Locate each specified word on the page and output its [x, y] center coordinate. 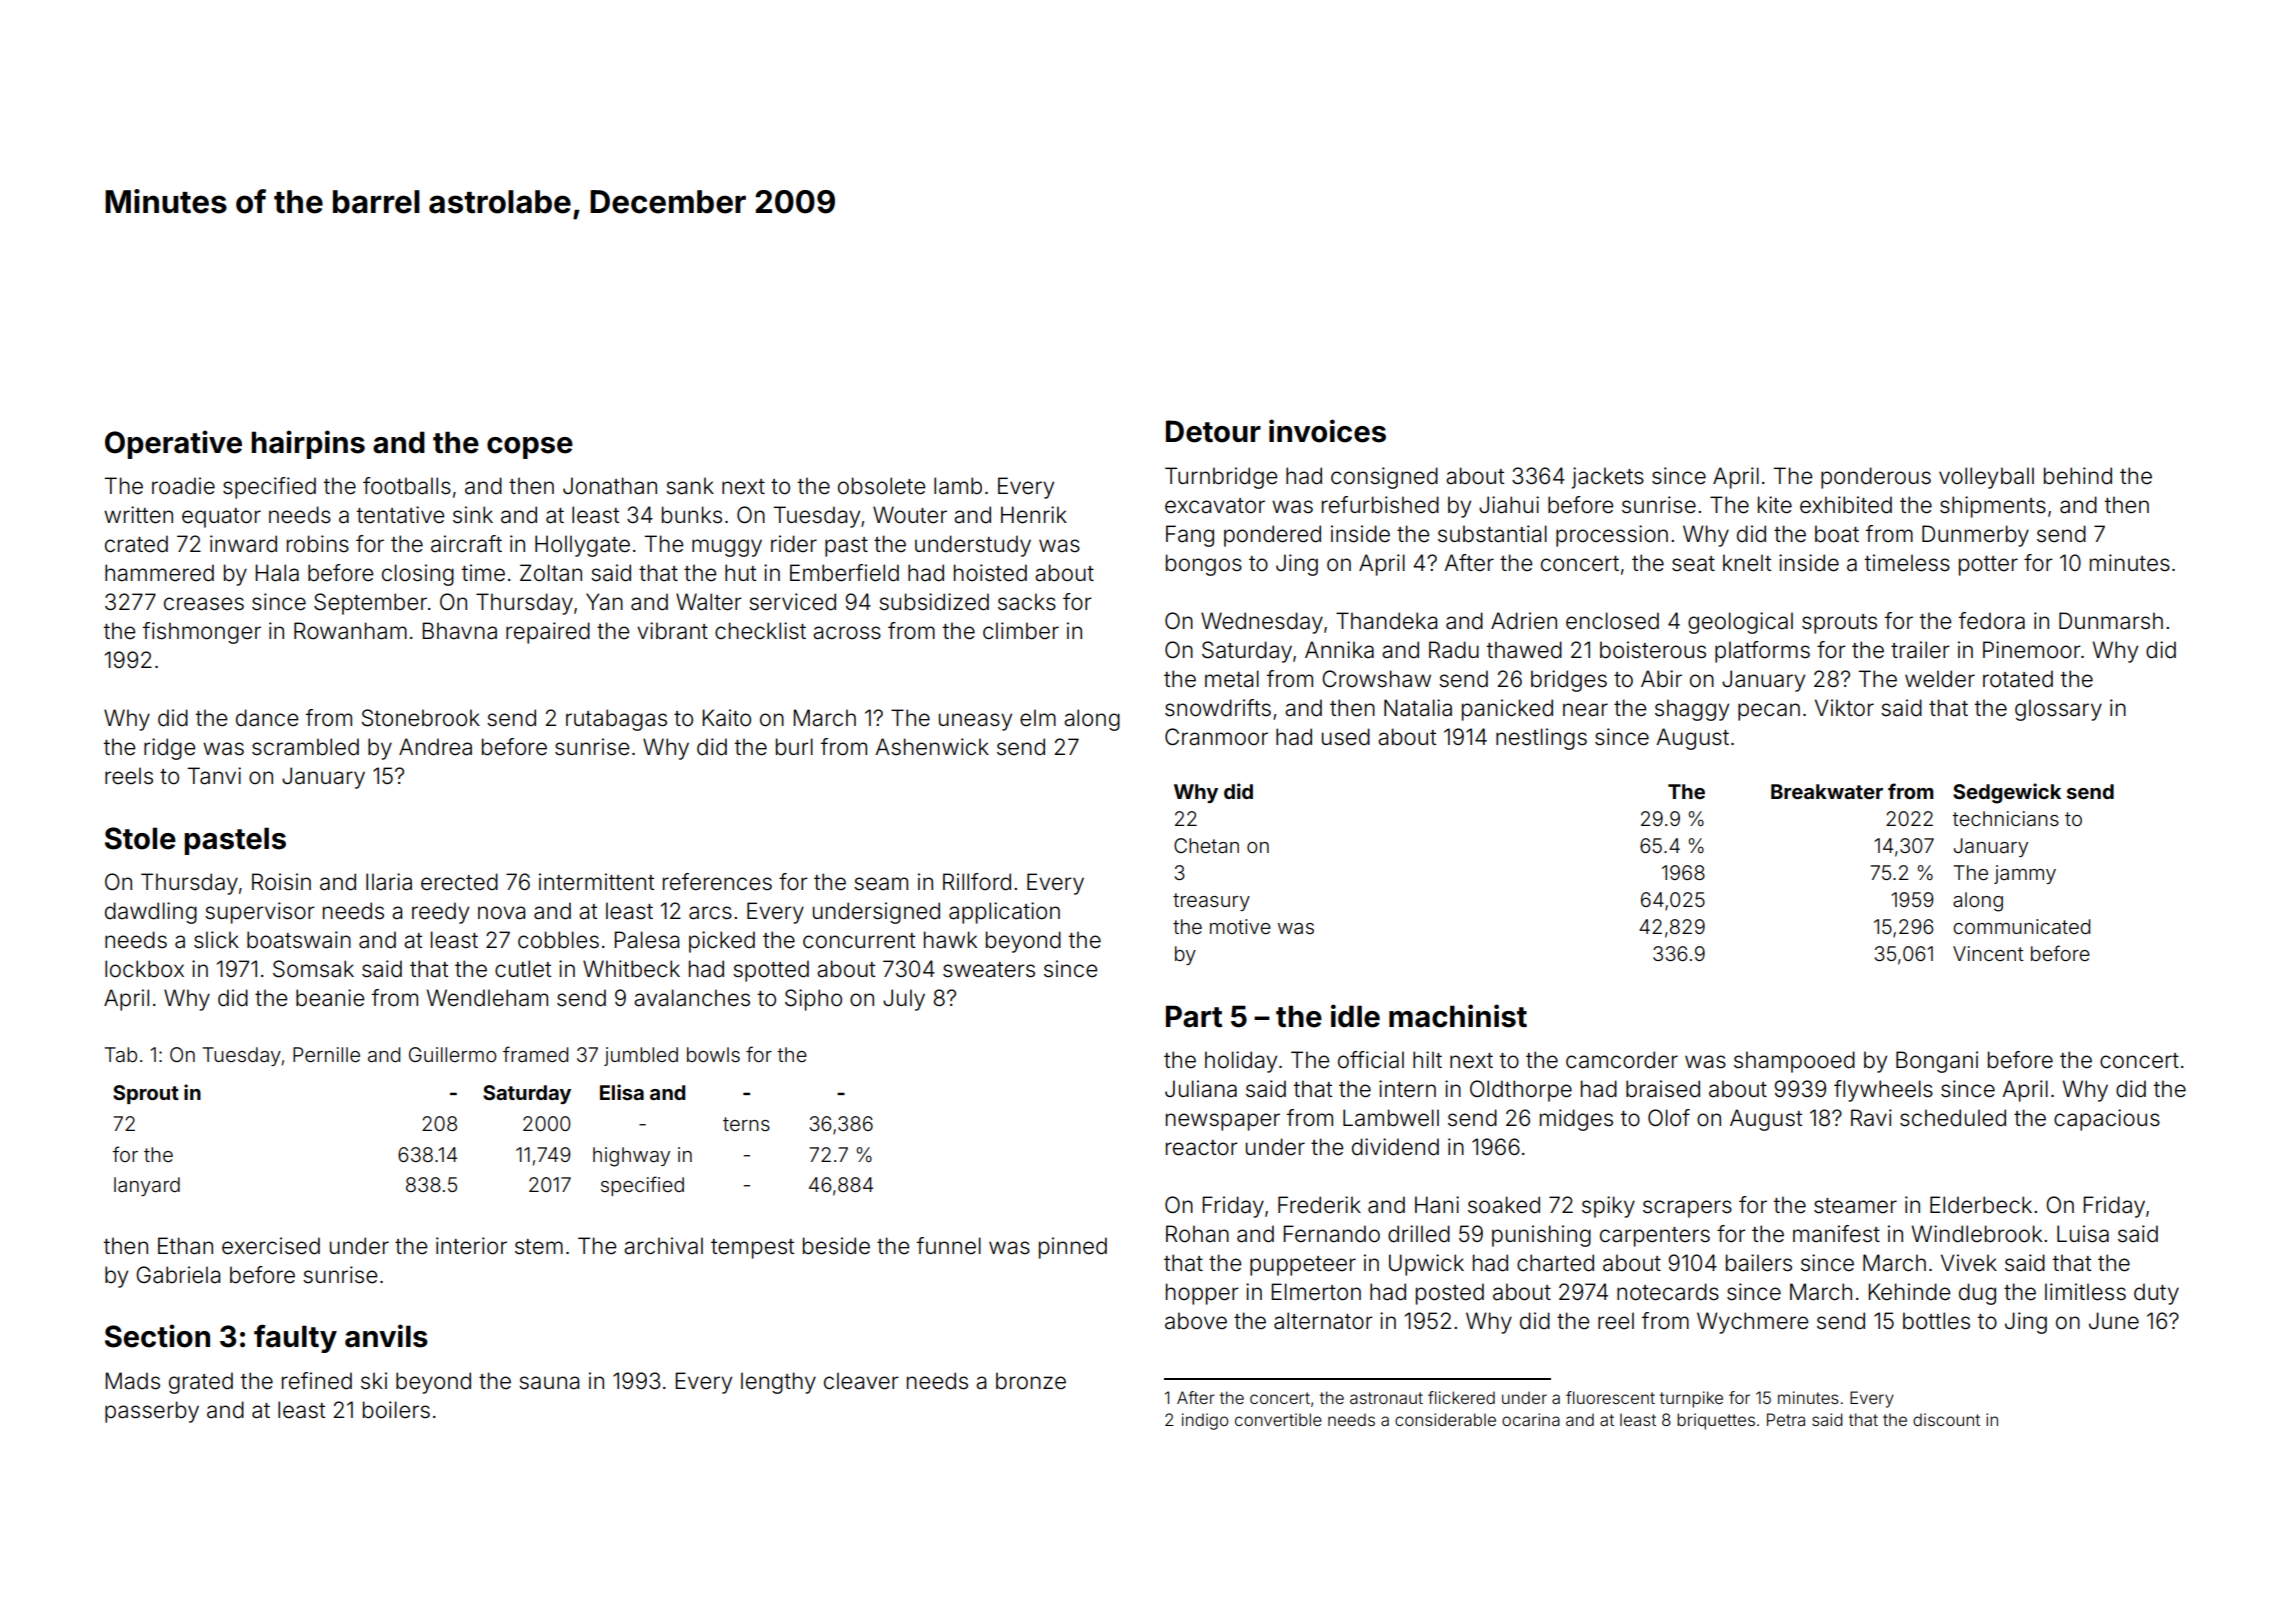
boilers [396, 1410]
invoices [1327, 431]
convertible [1278, 1419]
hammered [159, 573]
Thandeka [1386, 621]
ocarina [1531, 1419]
